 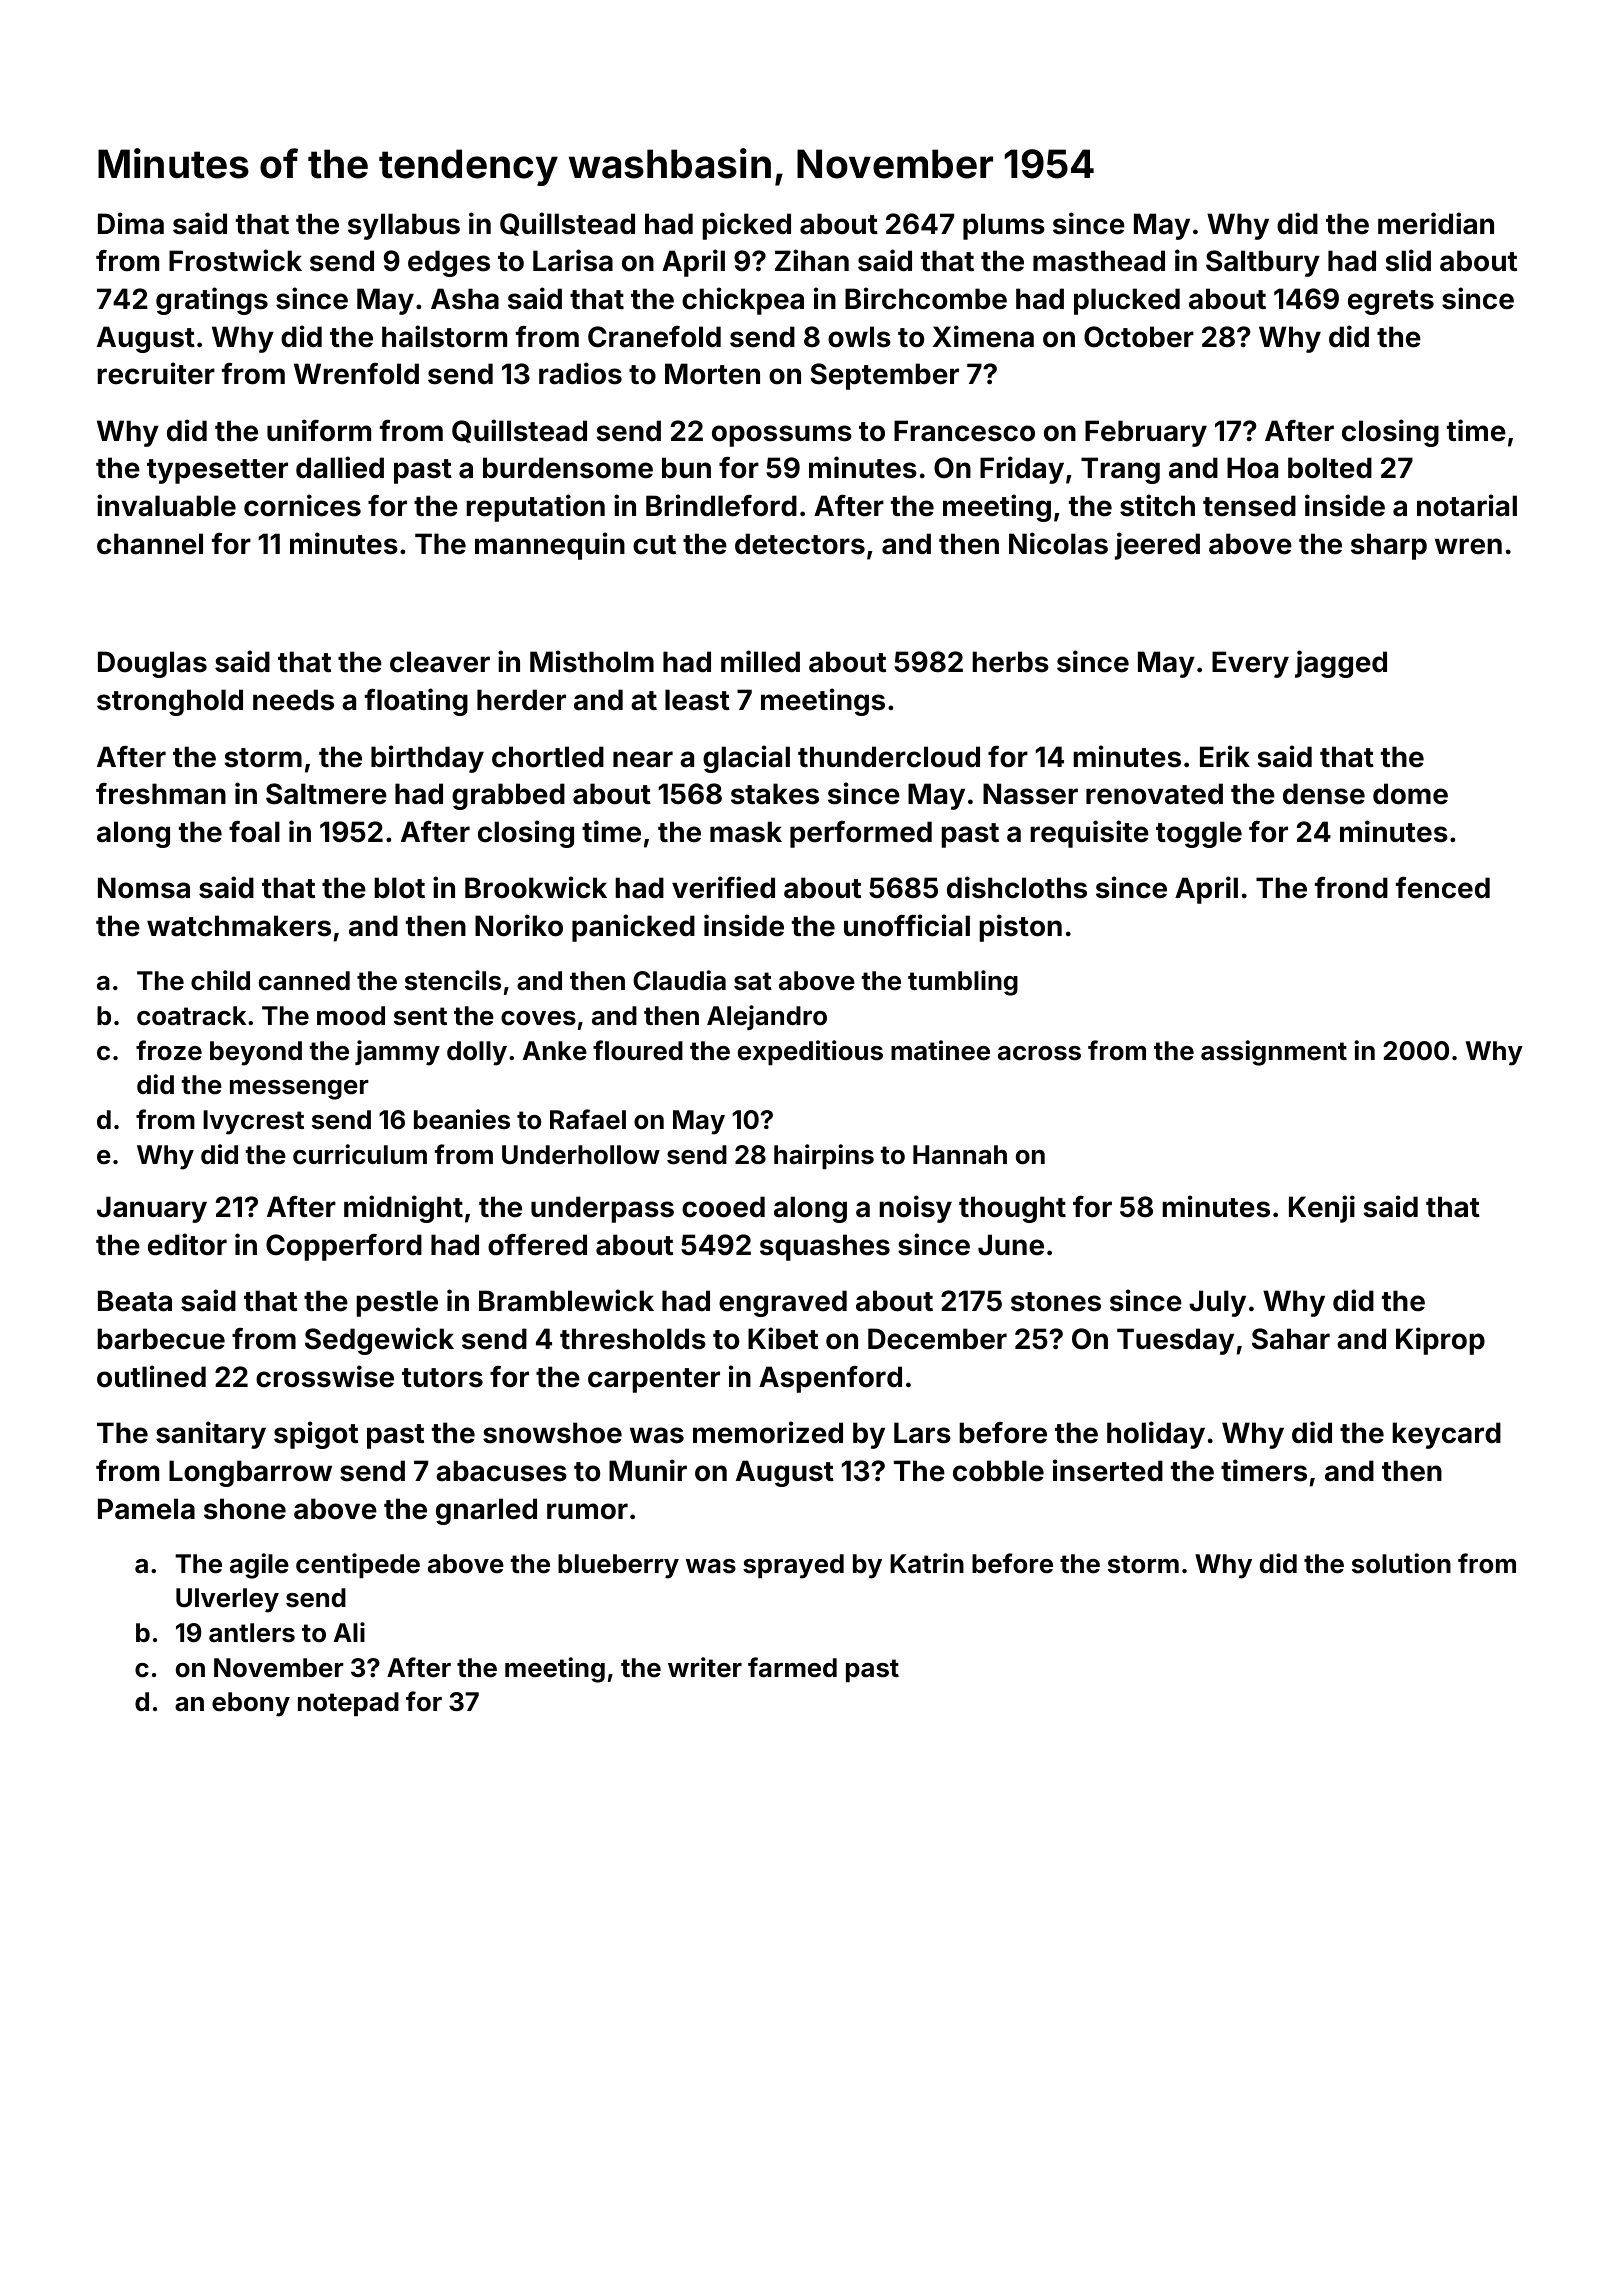 What do you see at coordinates (348, 1704) in the page?
I see `notepad` at bounding box center [348, 1704].
